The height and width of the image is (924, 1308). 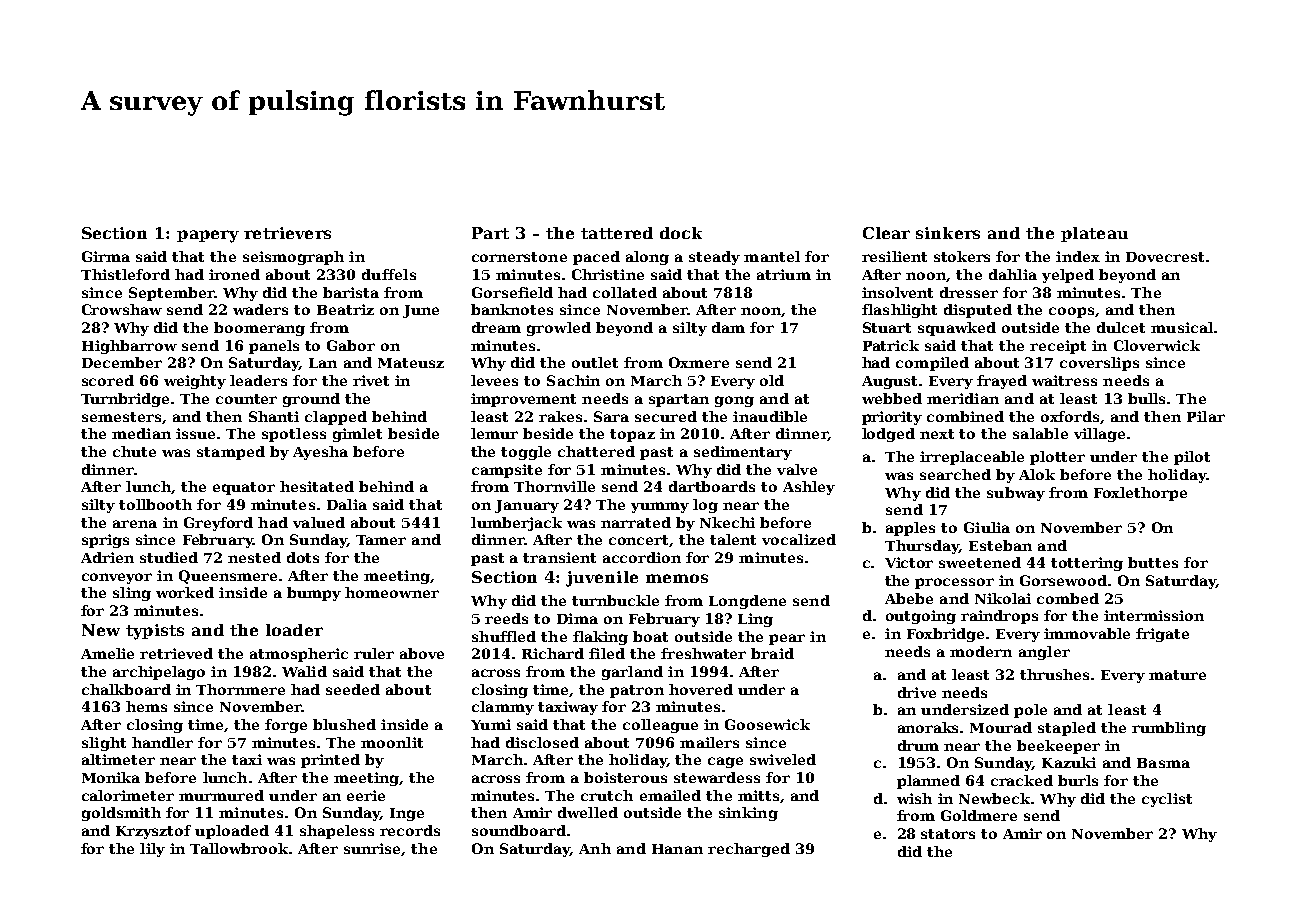 What do you see at coordinates (121, 814) in the image?
I see `goldsmith` at bounding box center [121, 814].
